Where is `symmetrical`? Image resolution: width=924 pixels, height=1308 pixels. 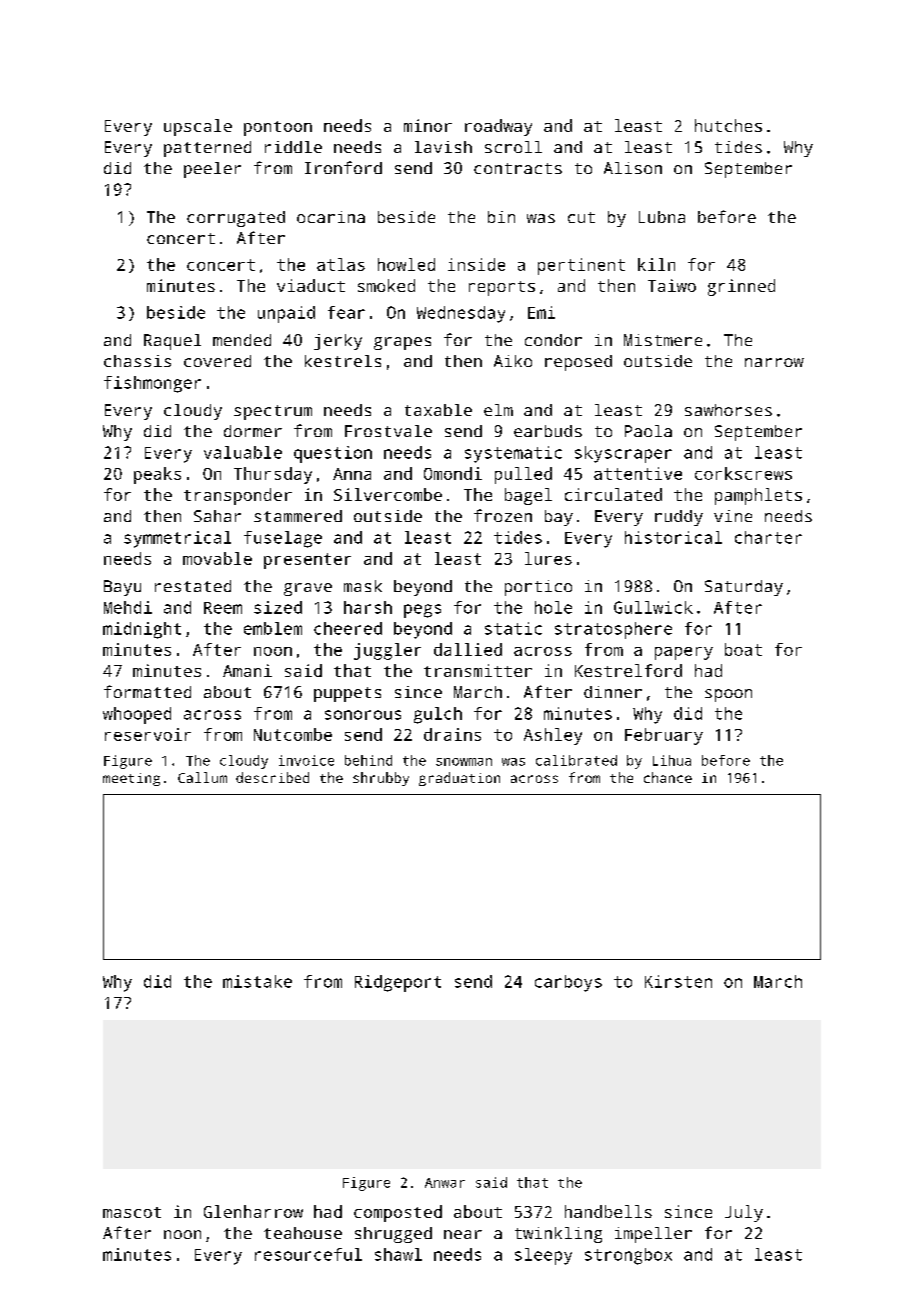
symmetrical is located at coordinates (177, 539).
